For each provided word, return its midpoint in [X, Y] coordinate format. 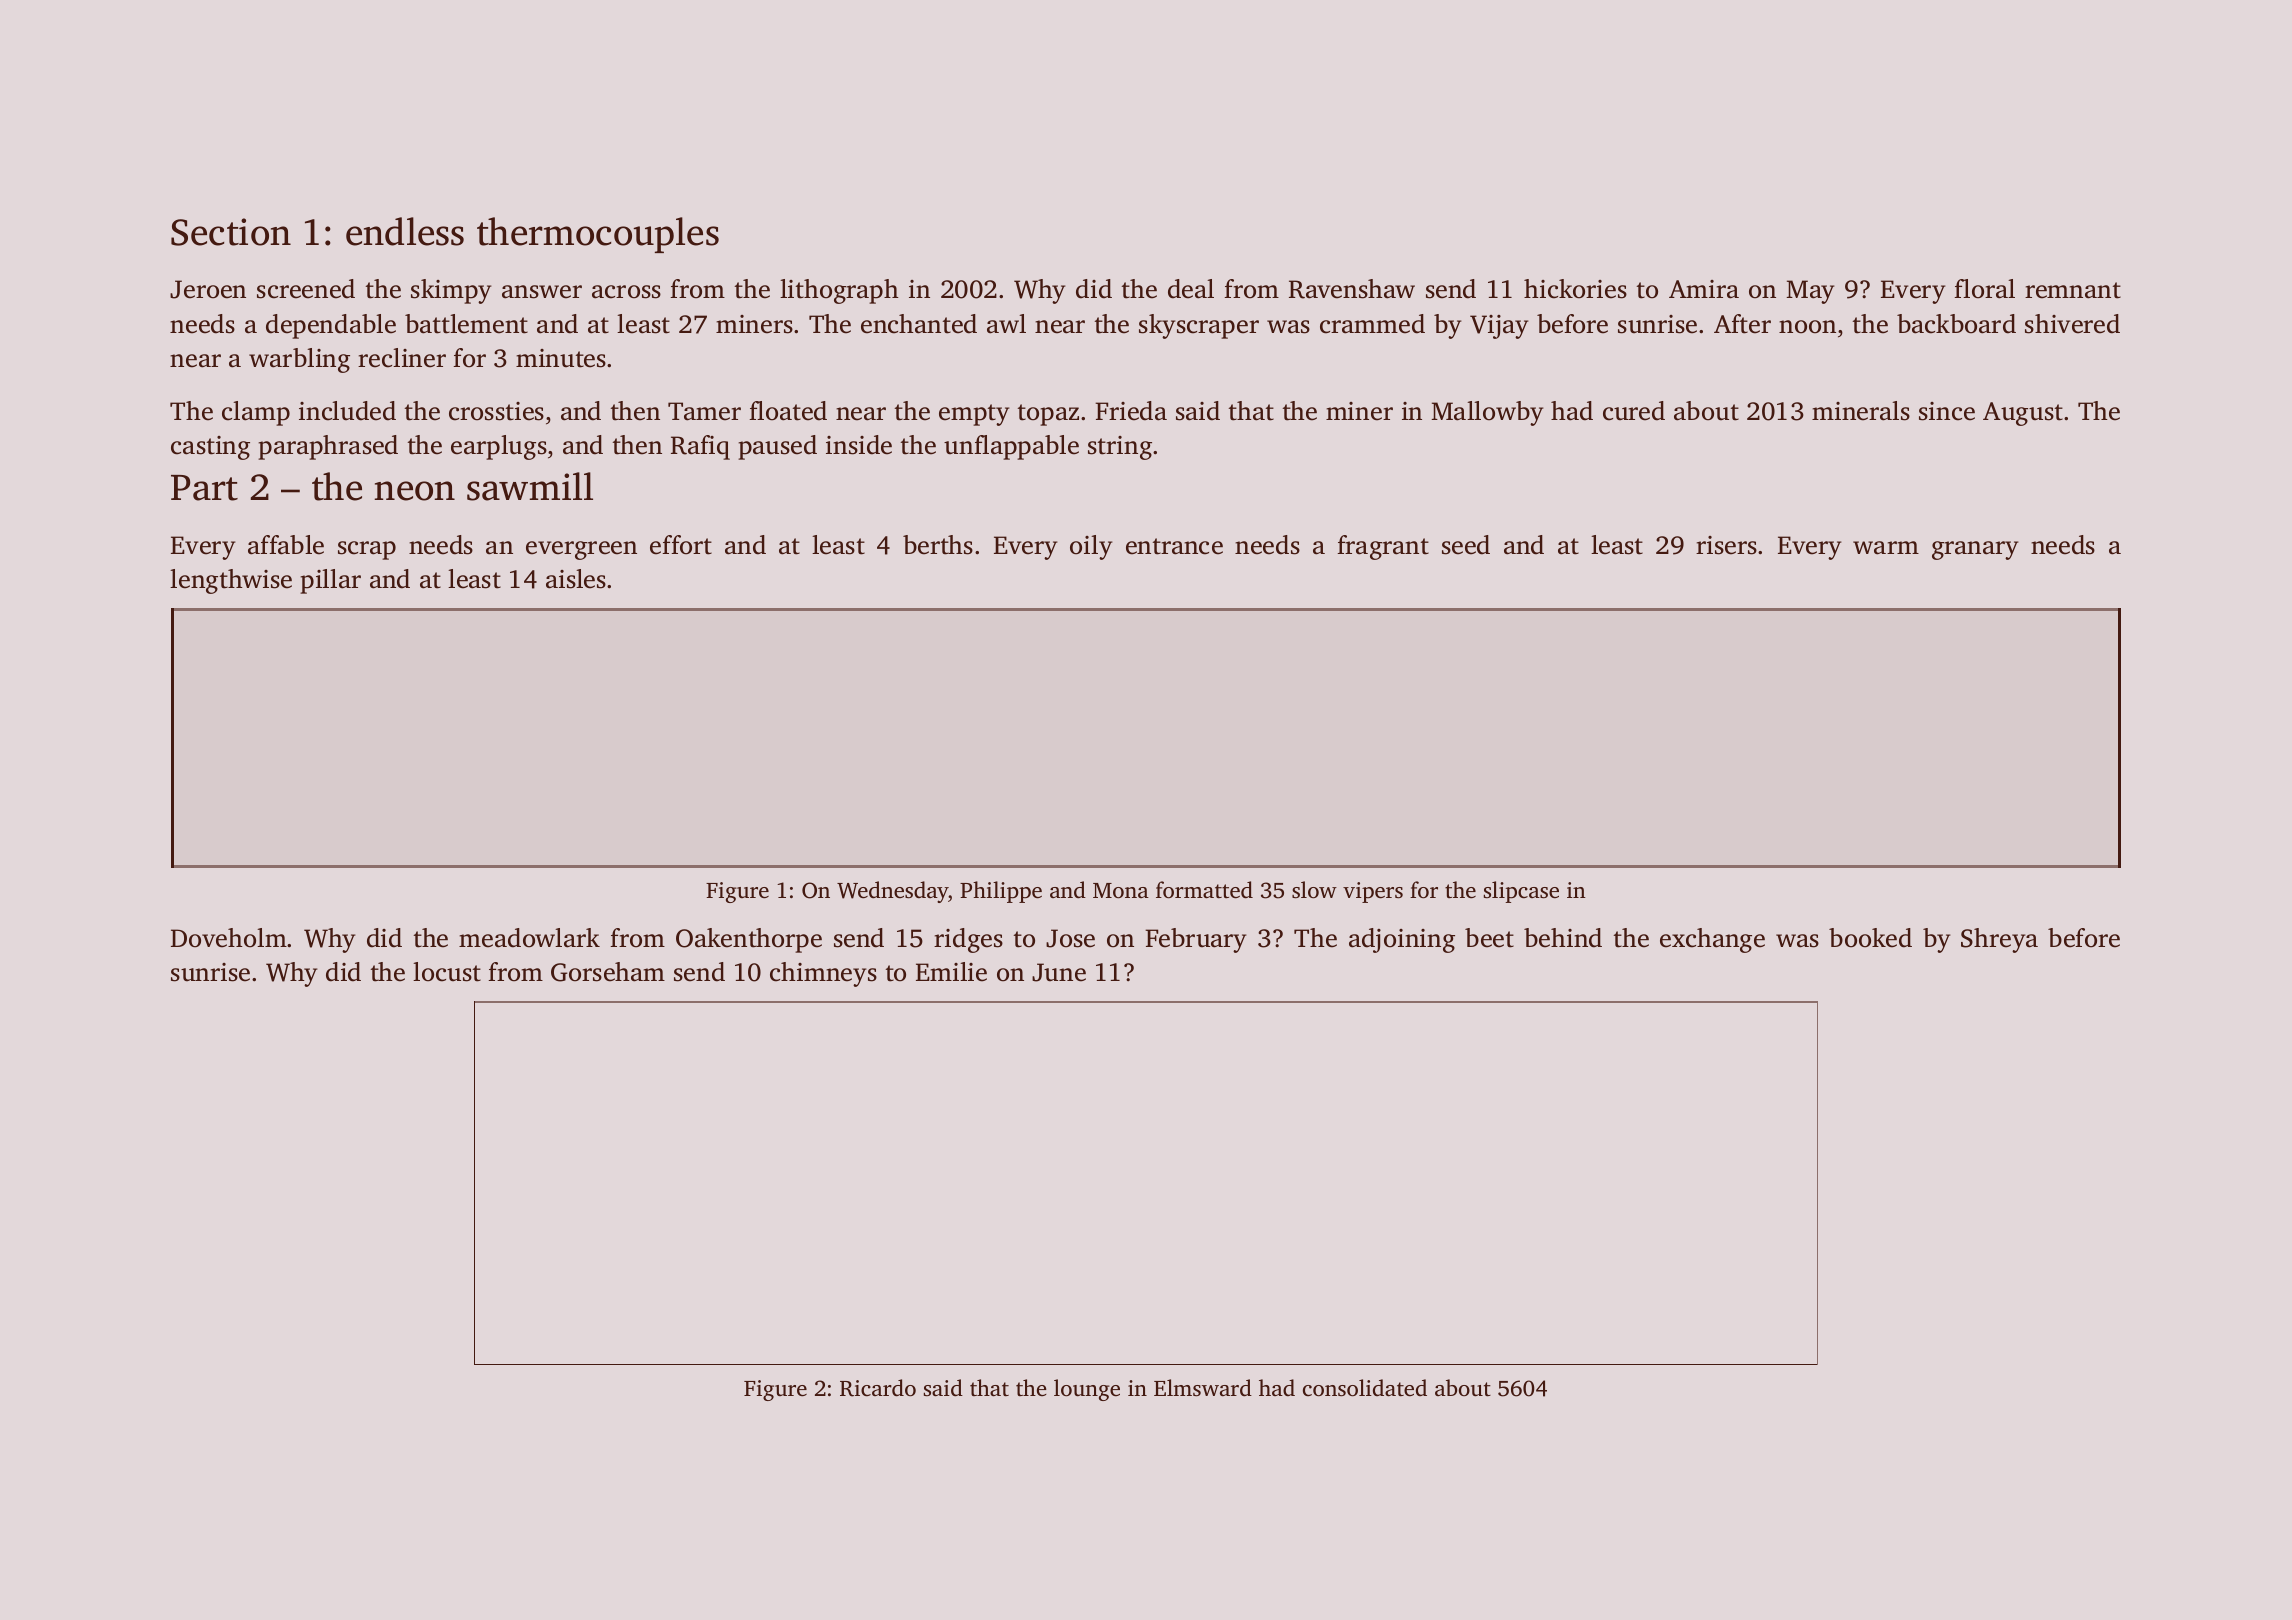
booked [1870, 938]
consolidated [1365, 1387]
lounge [1087, 1390]
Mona [1121, 890]
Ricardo [878, 1388]
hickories [1575, 289]
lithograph [839, 291]
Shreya [1999, 940]
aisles [576, 579]
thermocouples [598, 235]
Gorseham [608, 972]
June [1059, 972]
